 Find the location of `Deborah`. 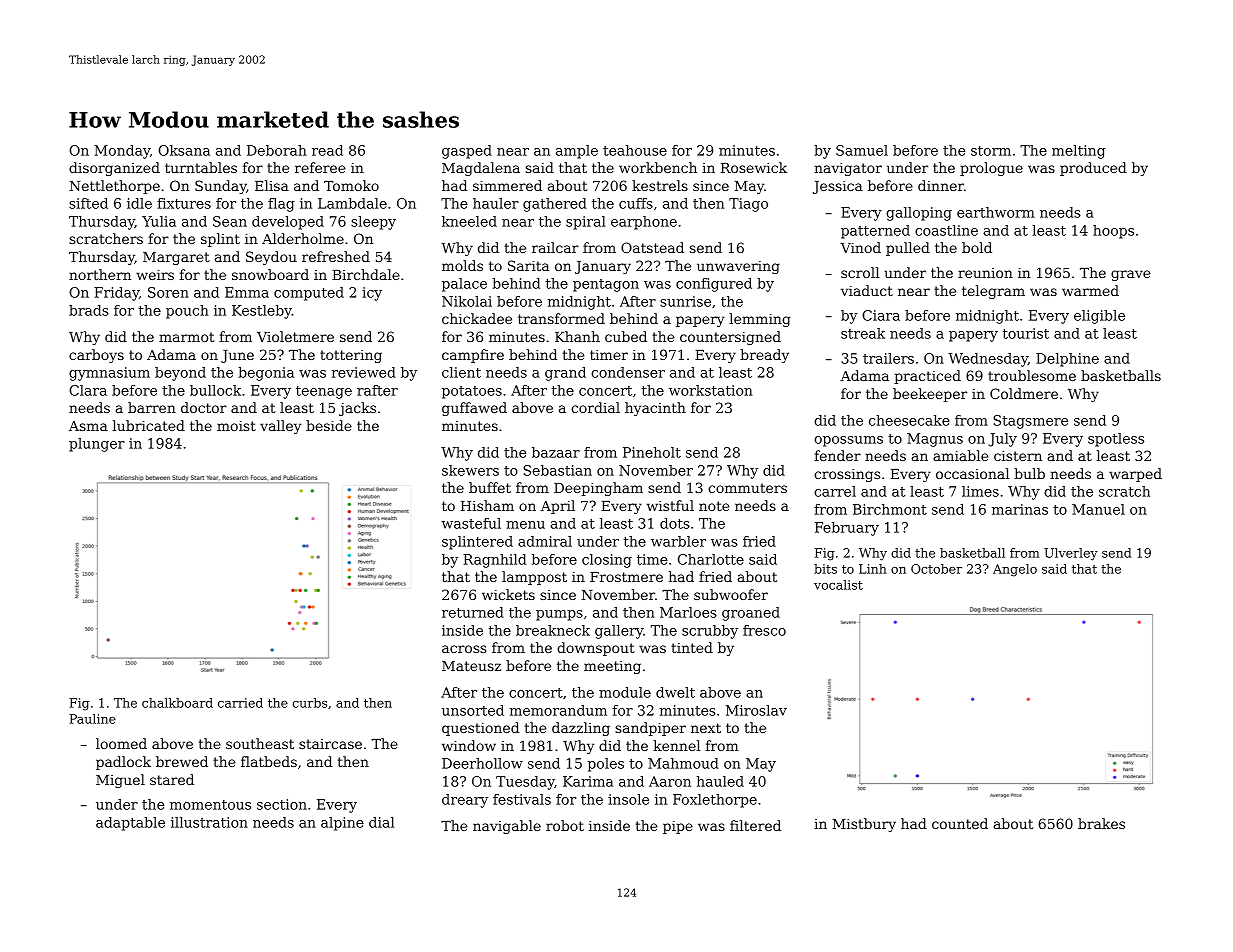

Deborah is located at coordinates (277, 150).
